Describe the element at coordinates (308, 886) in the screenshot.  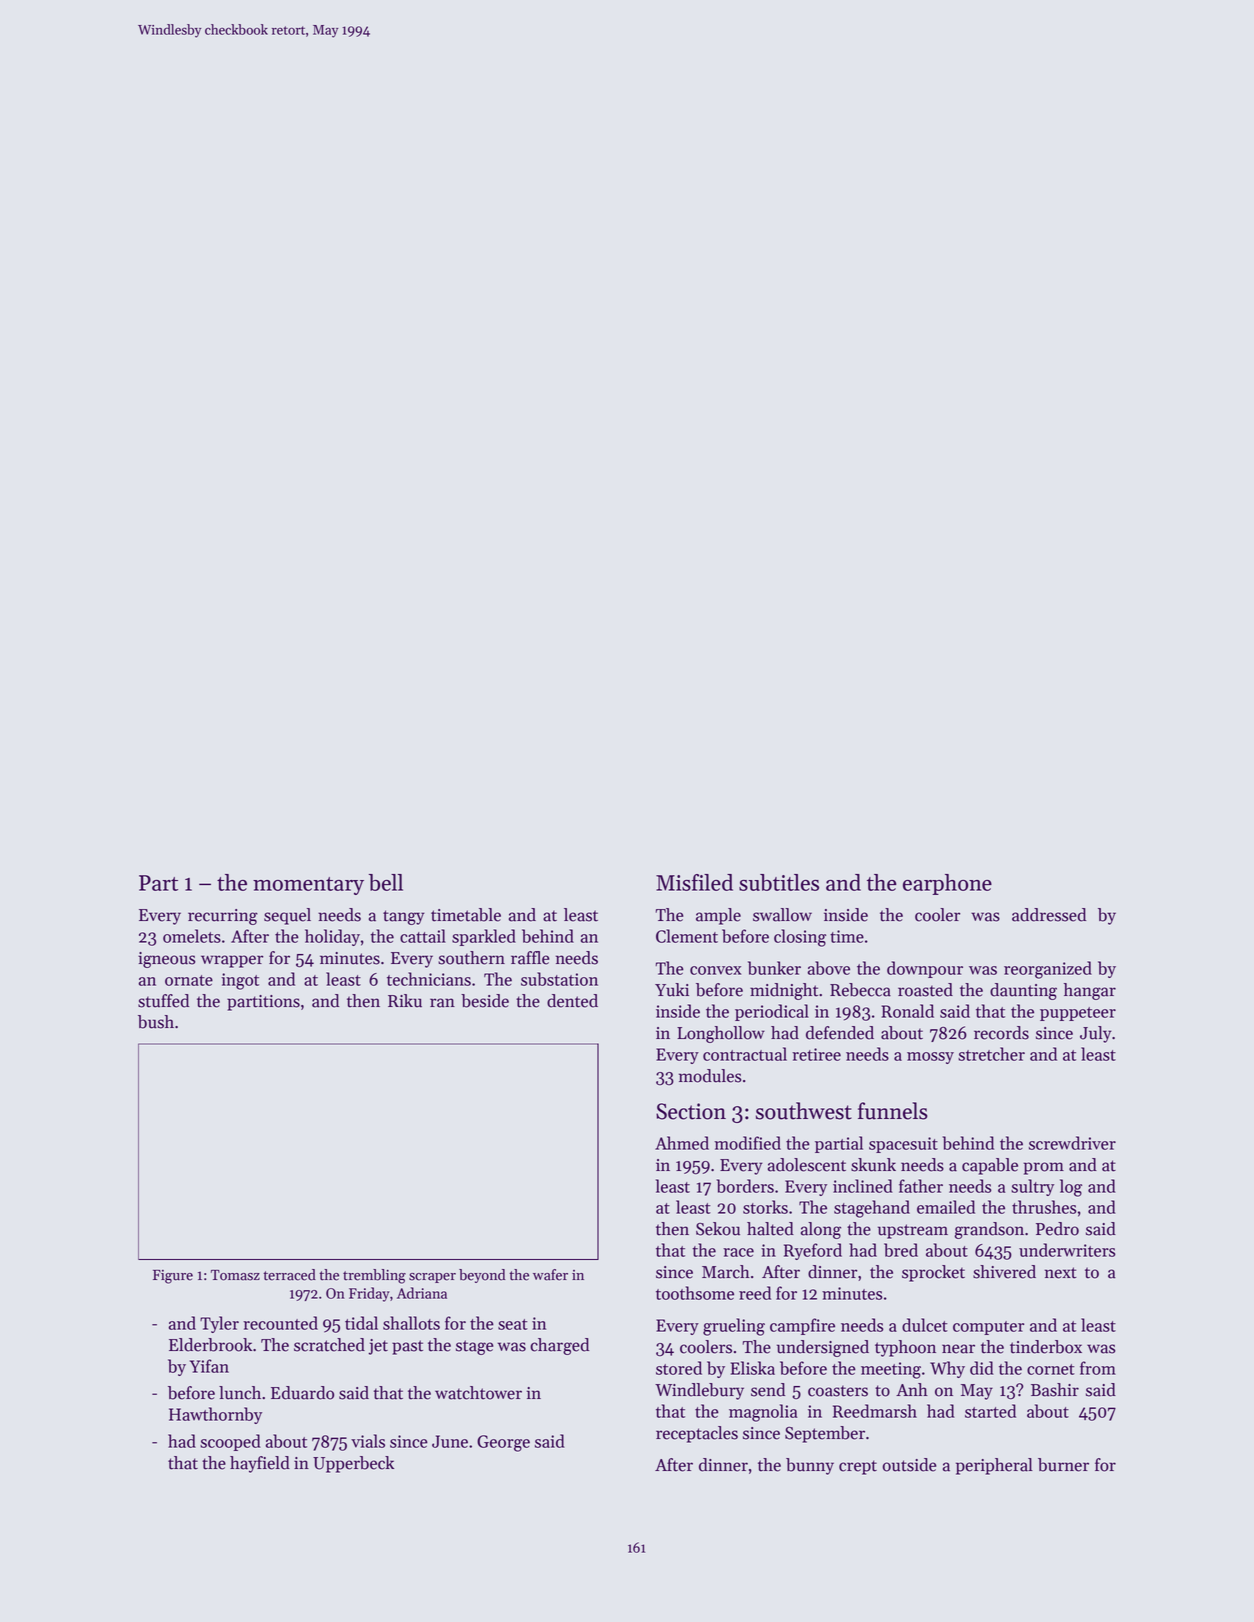
I see `momentary` at that location.
